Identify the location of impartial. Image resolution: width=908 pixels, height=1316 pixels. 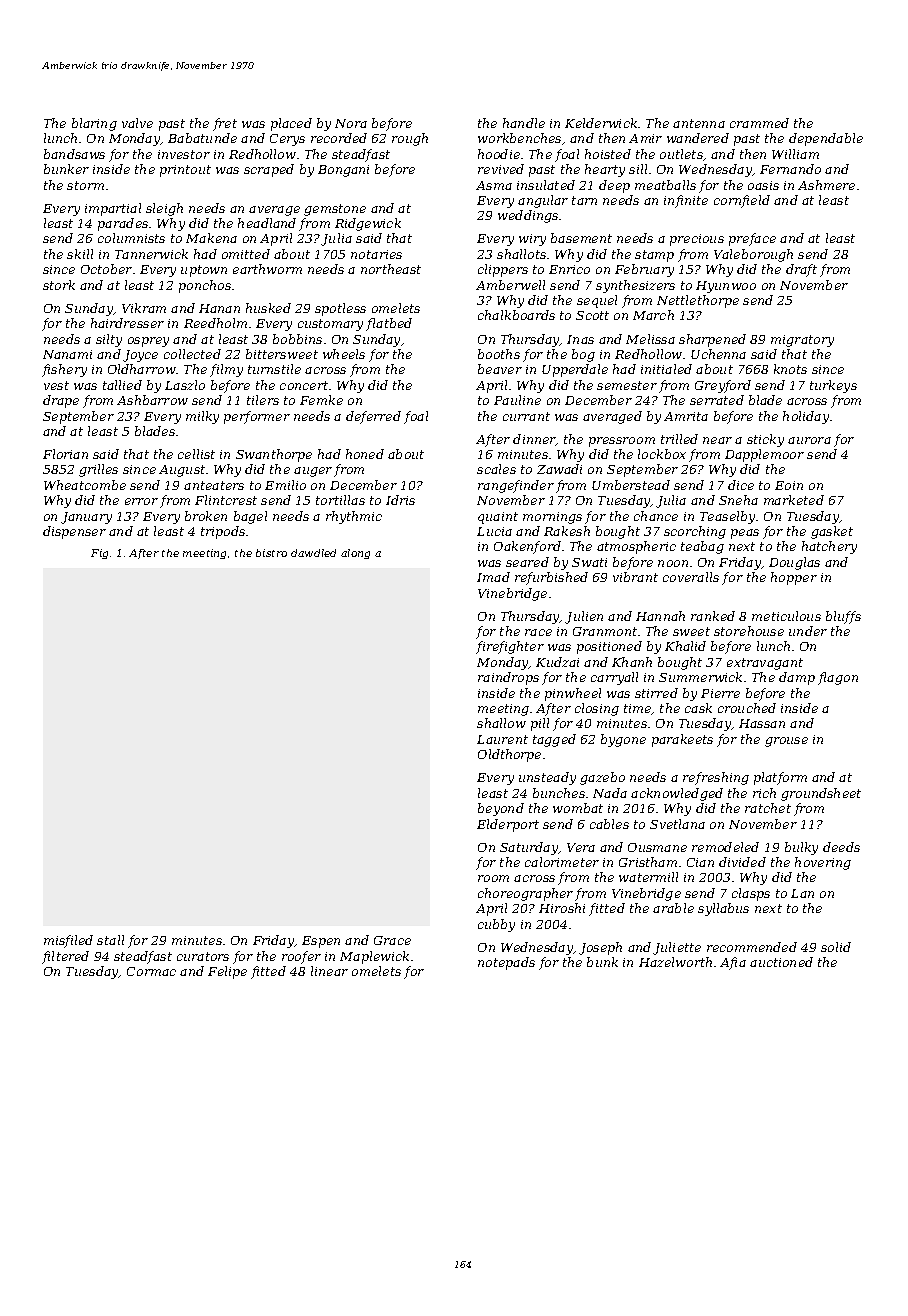
(113, 209).
